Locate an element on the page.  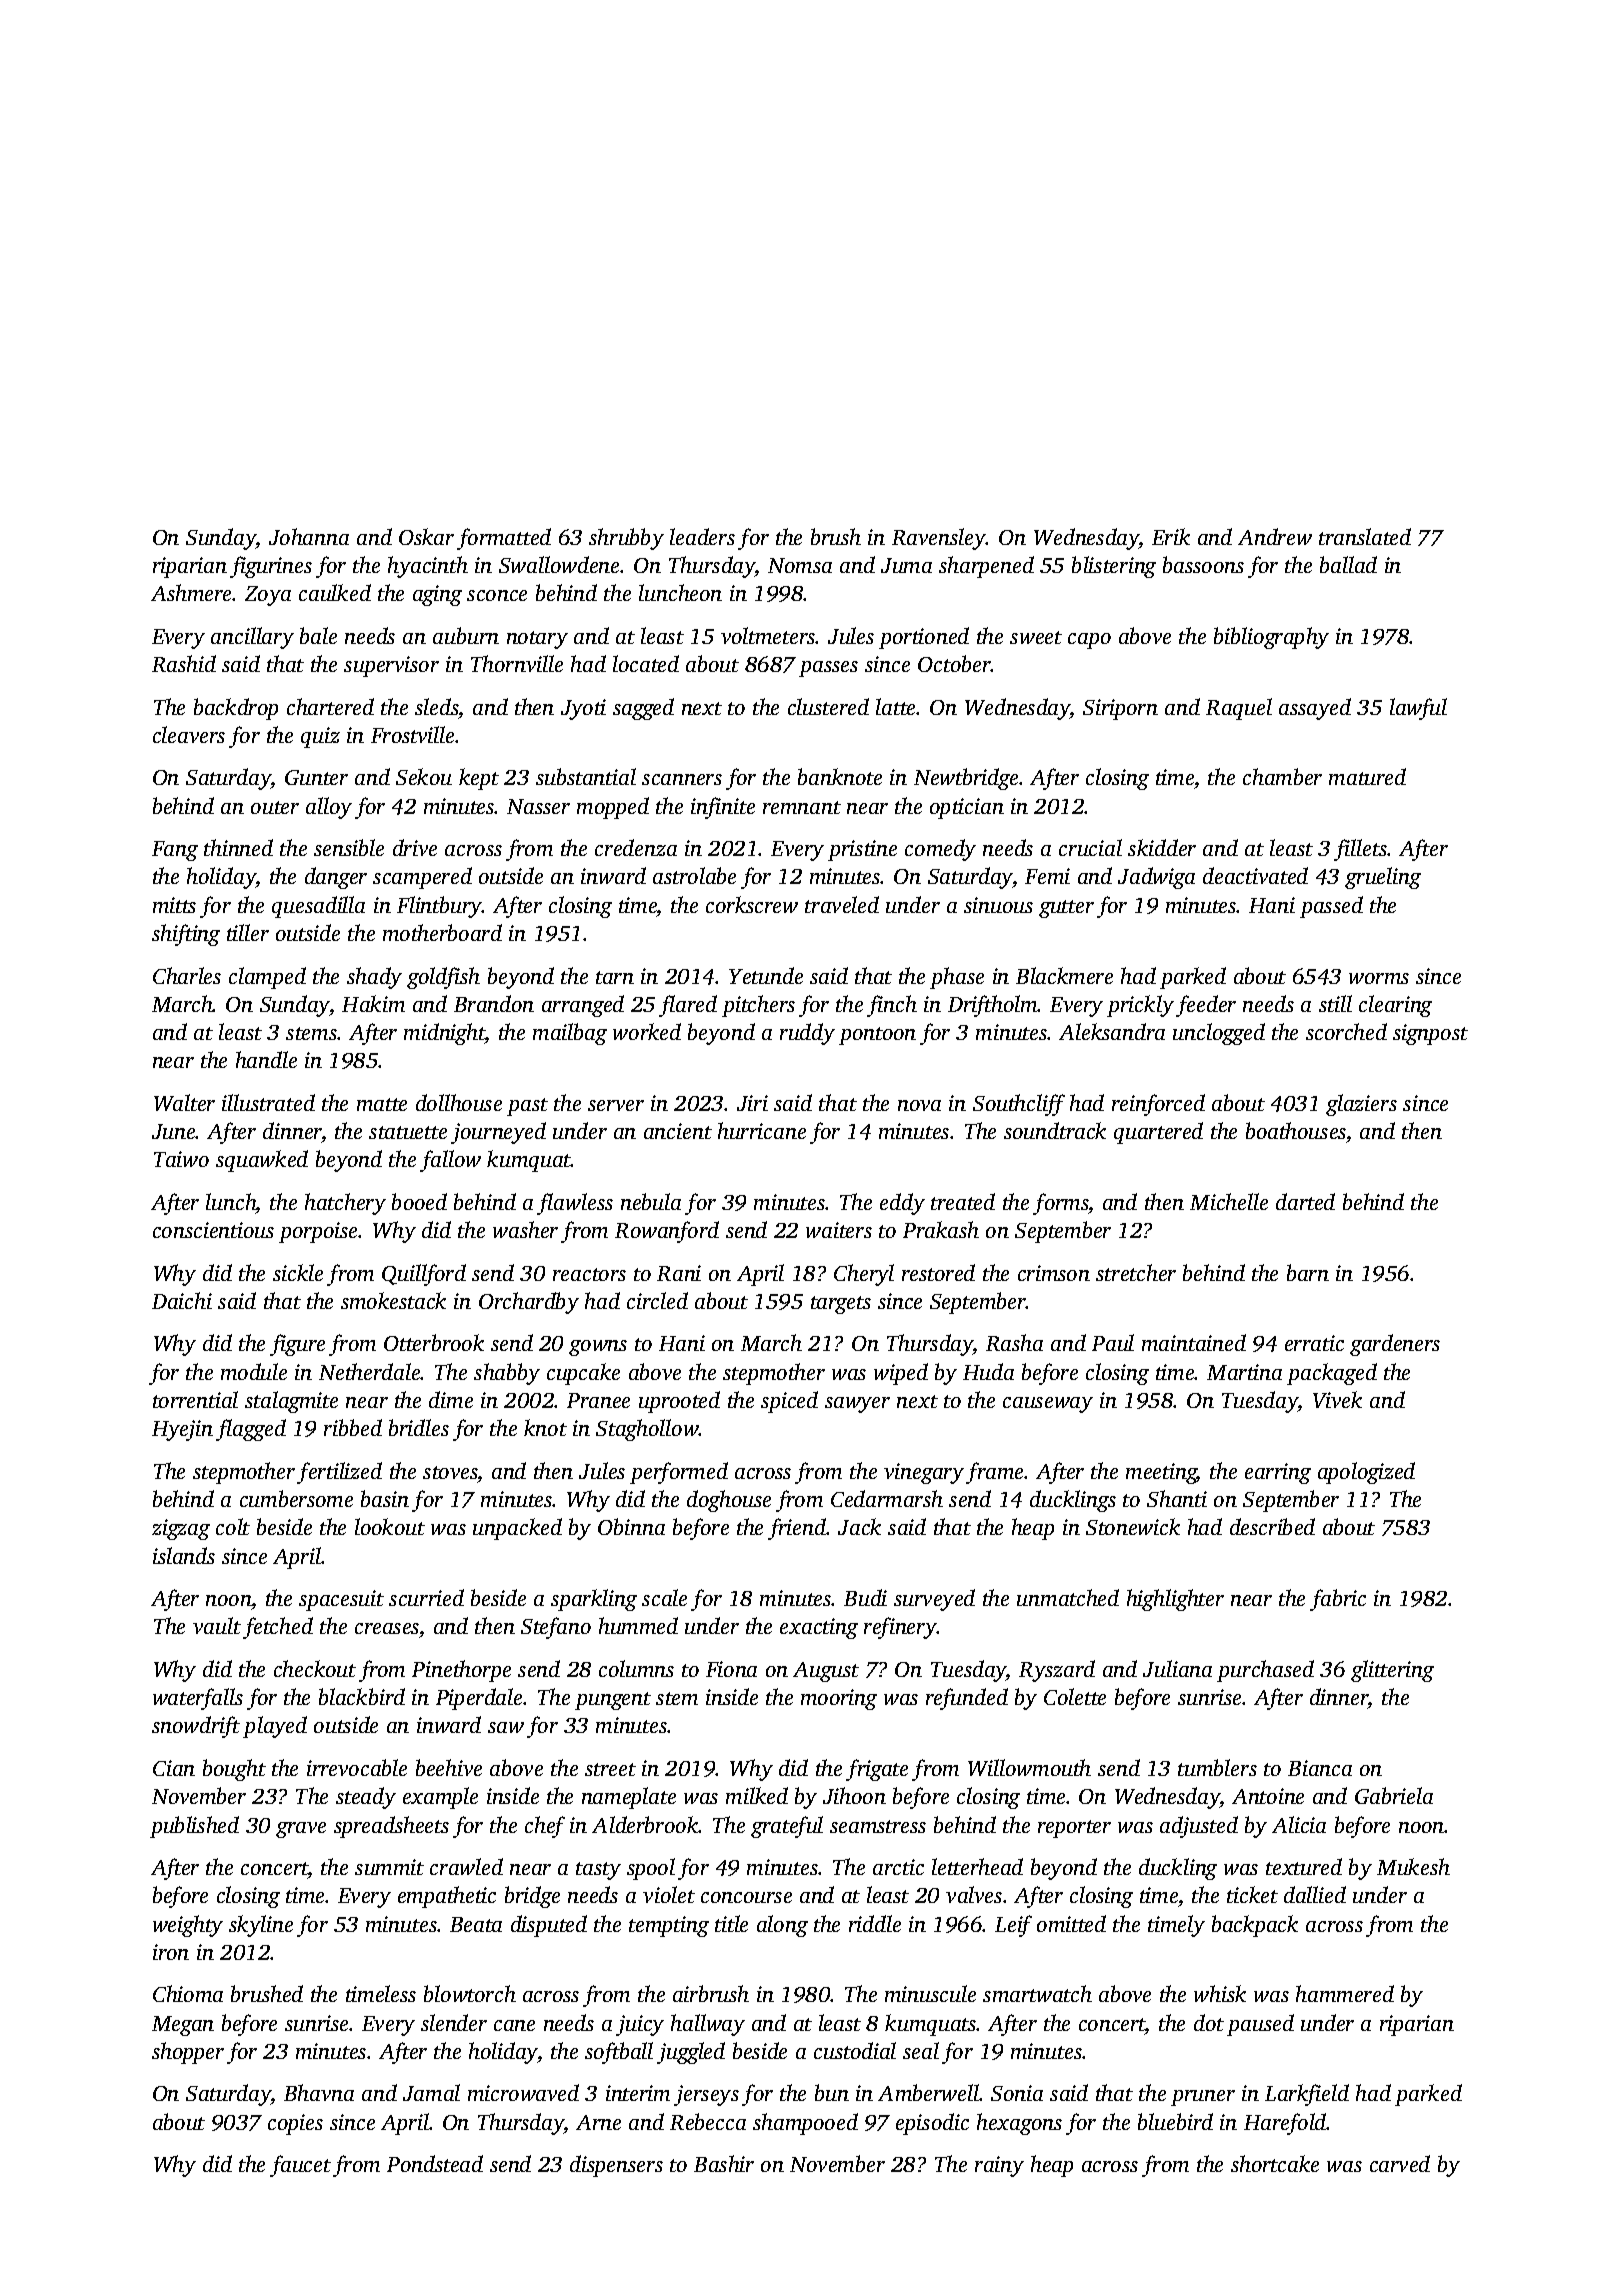
Cedarmarsh is located at coordinates (887, 1498).
